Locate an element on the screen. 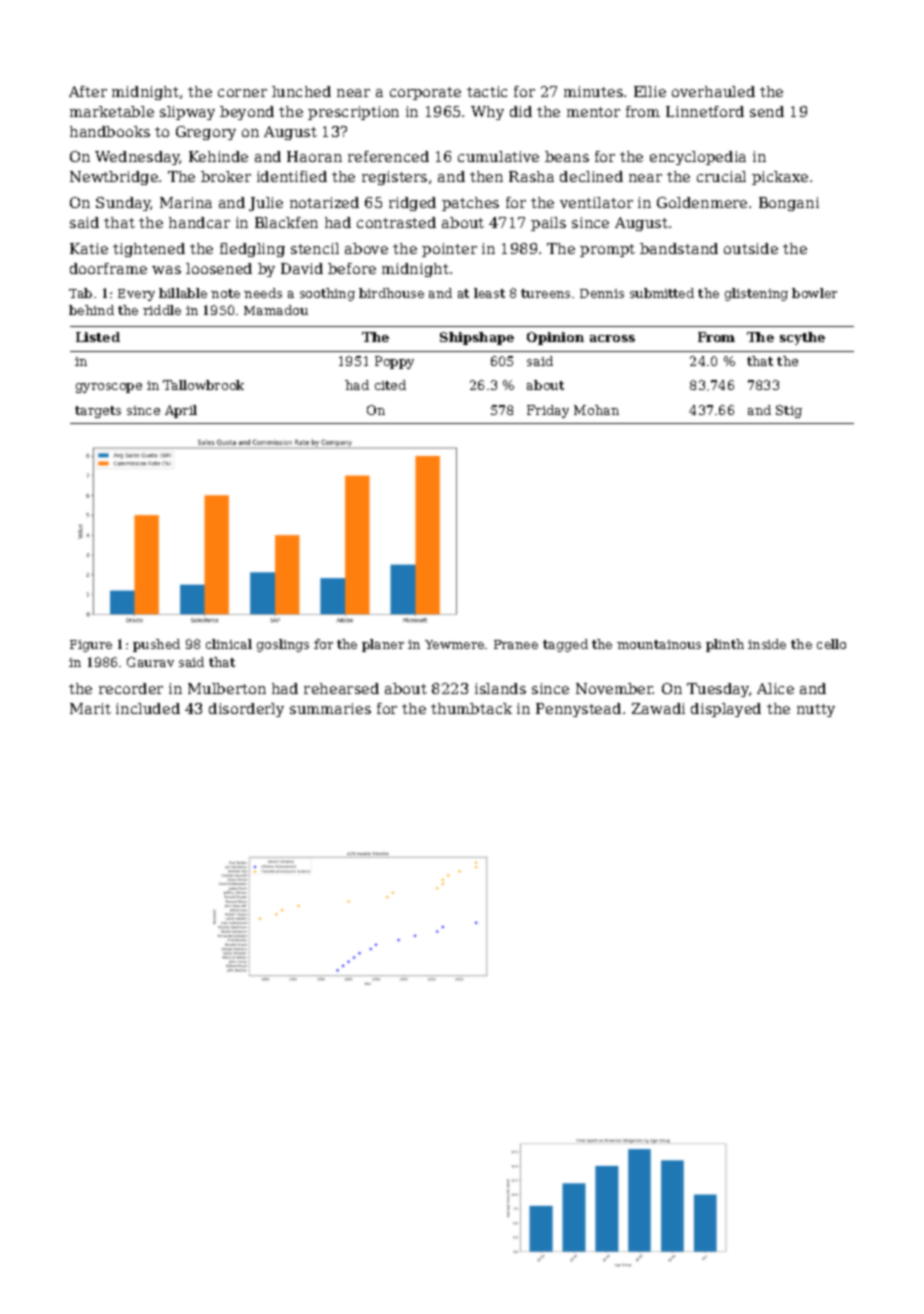  Yewmere is located at coordinates (454, 644).
